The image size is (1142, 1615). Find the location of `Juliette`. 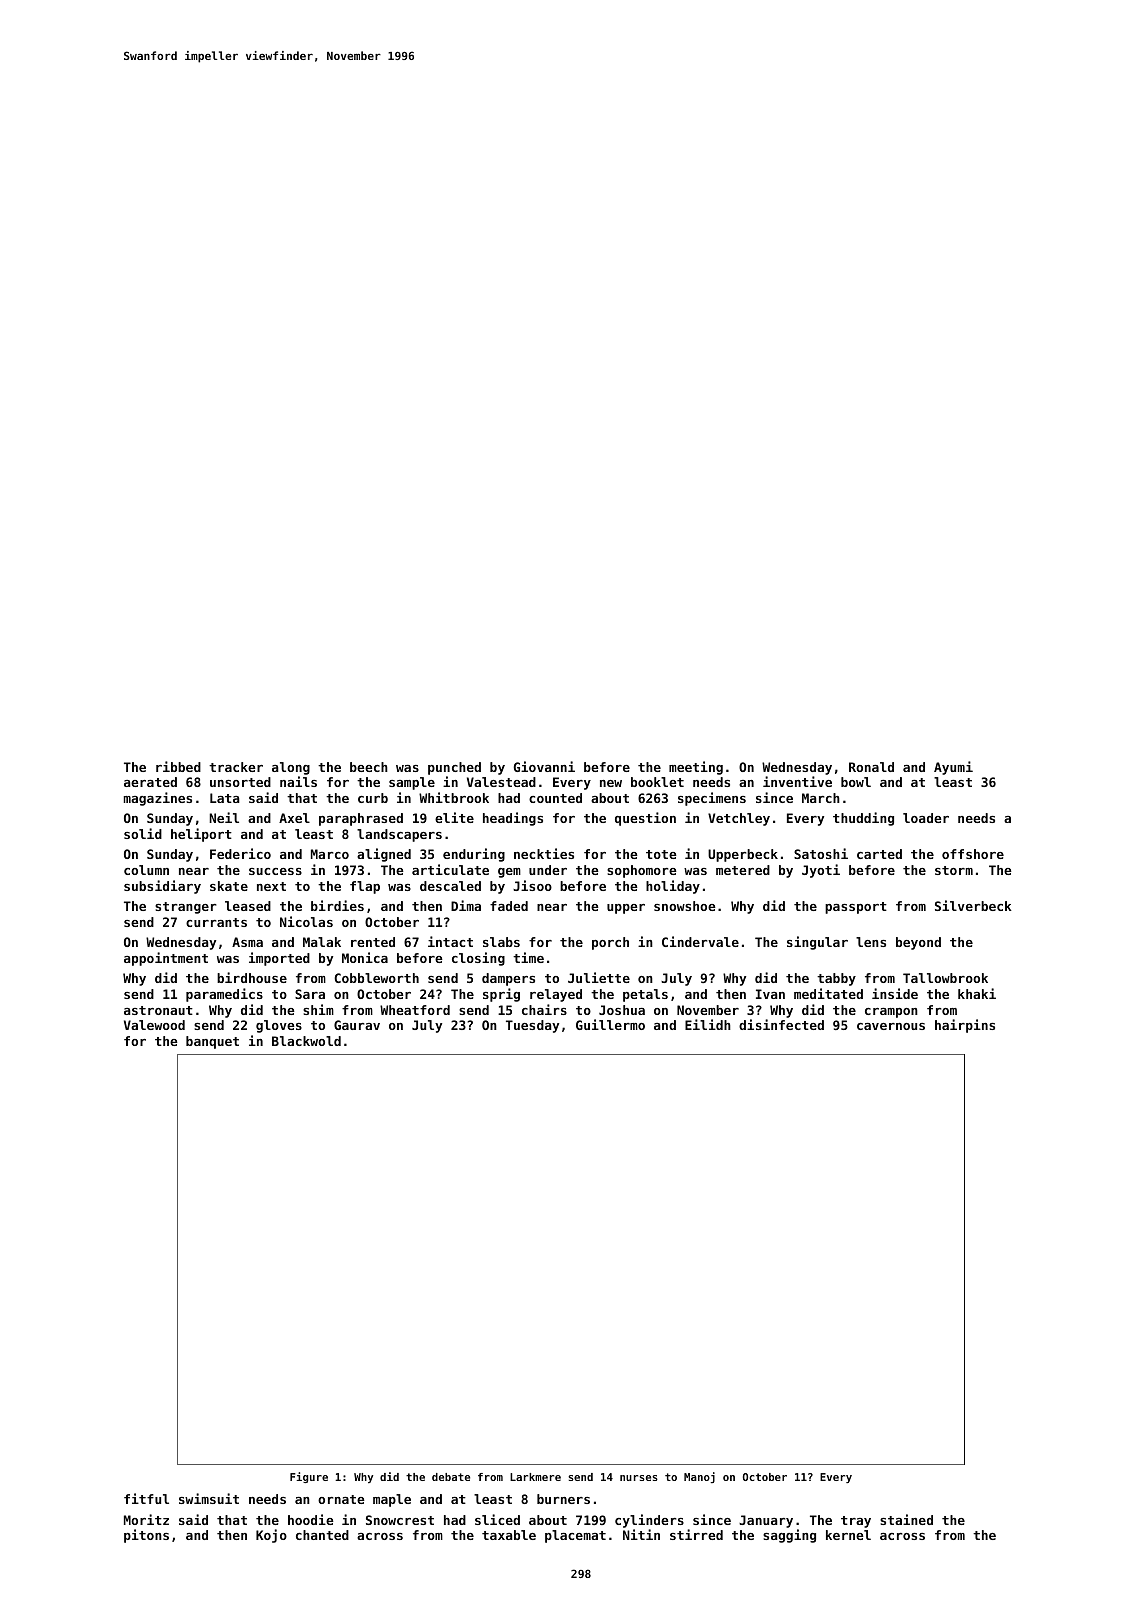

Juliette is located at coordinates (599, 977).
